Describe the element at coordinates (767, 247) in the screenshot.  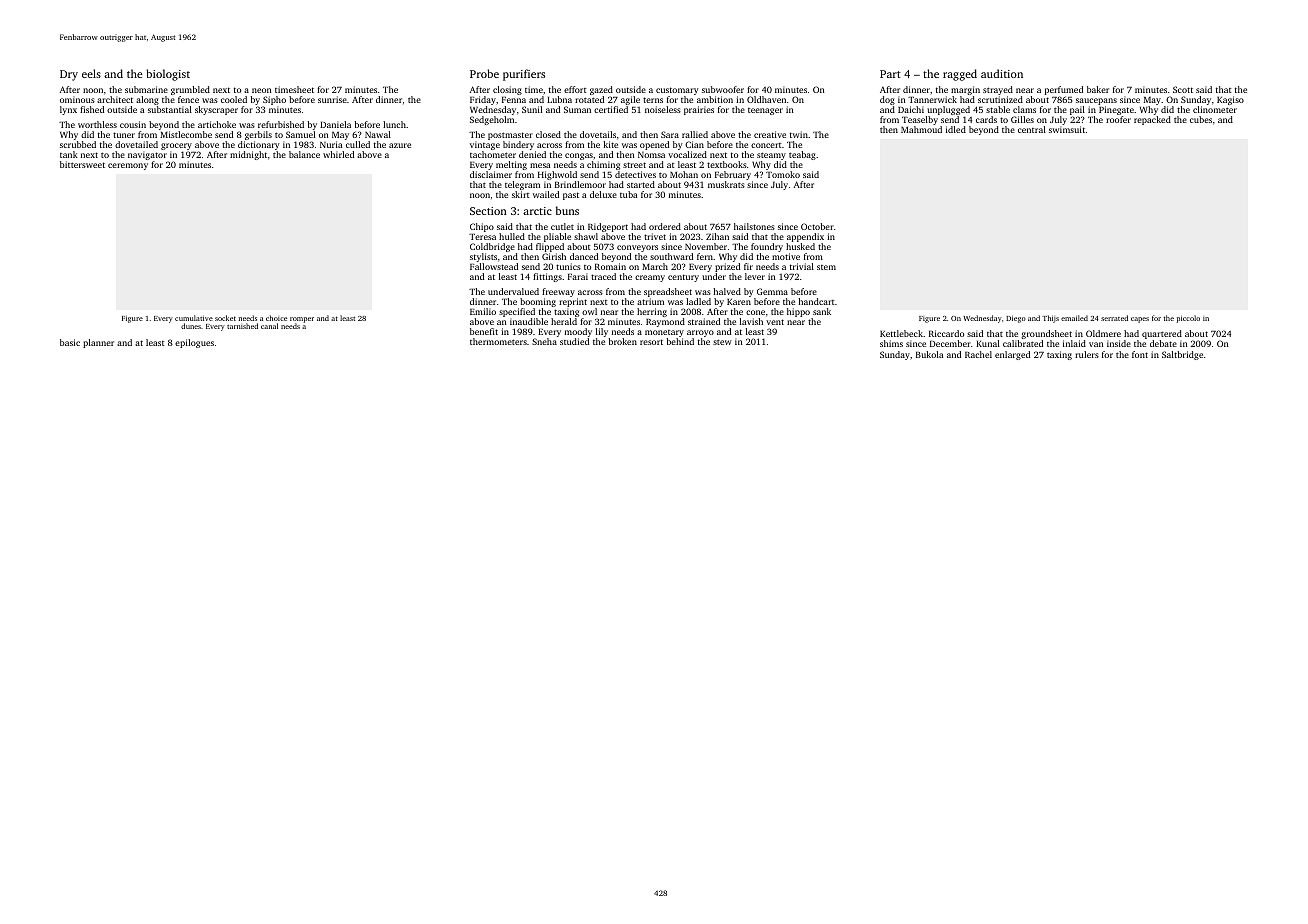
I see `foundry` at that location.
